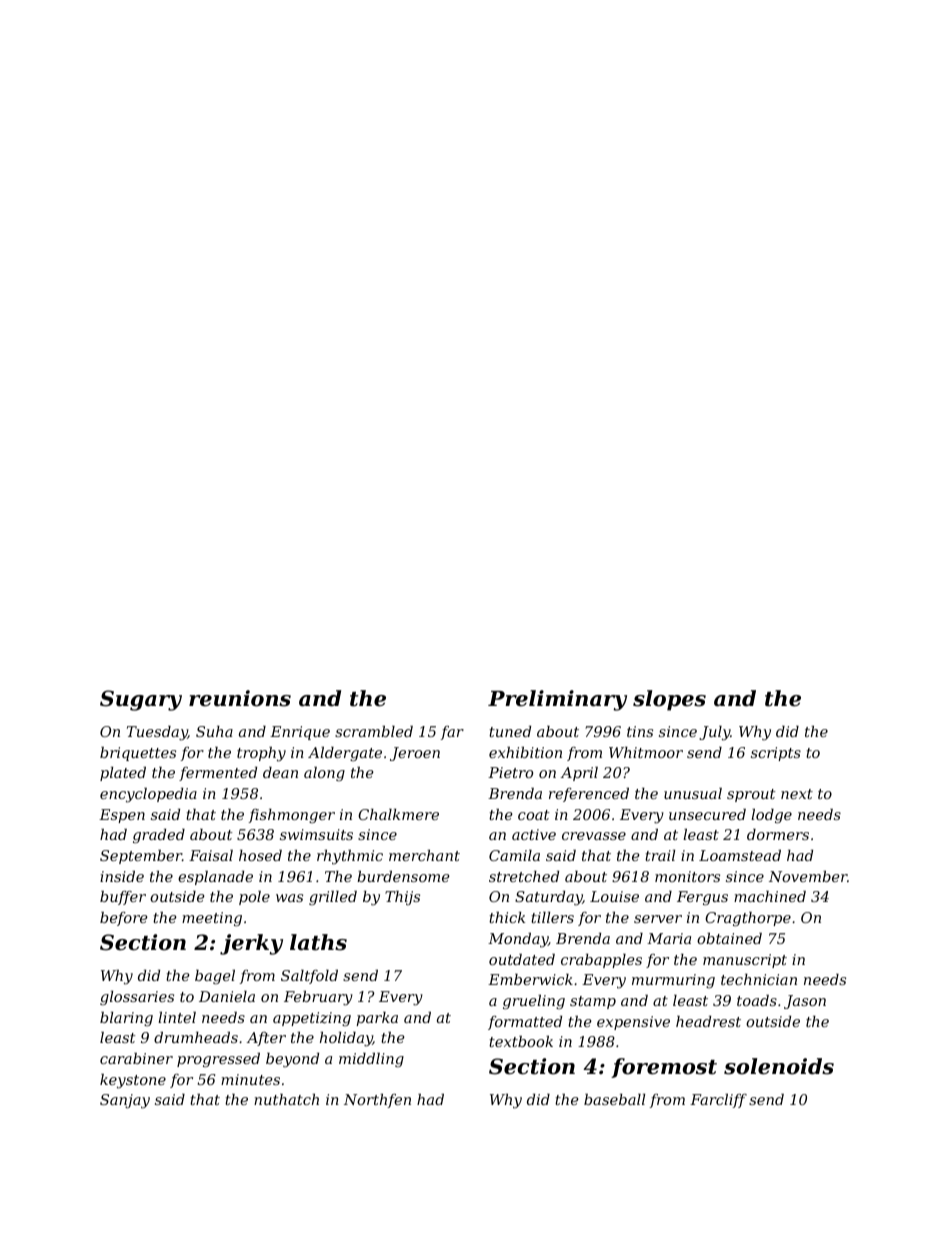  Describe the element at coordinates (702, 898) in the image. I see `Fergus` at that location.
